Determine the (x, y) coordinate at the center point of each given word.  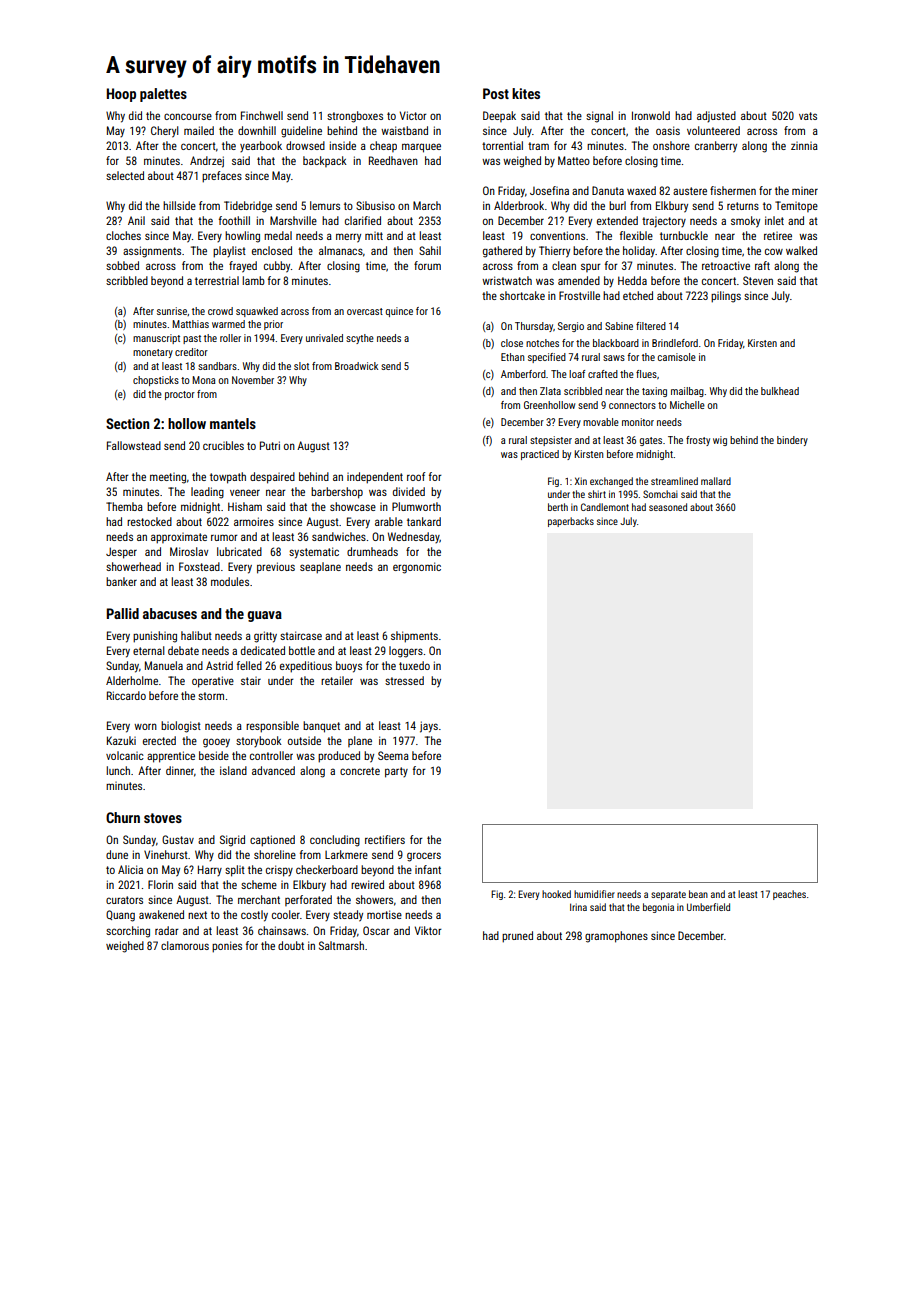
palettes (163, 95)
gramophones (616, 937)
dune (117, 854)
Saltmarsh (341, 945)
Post (496, 93)
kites (526, 93)
